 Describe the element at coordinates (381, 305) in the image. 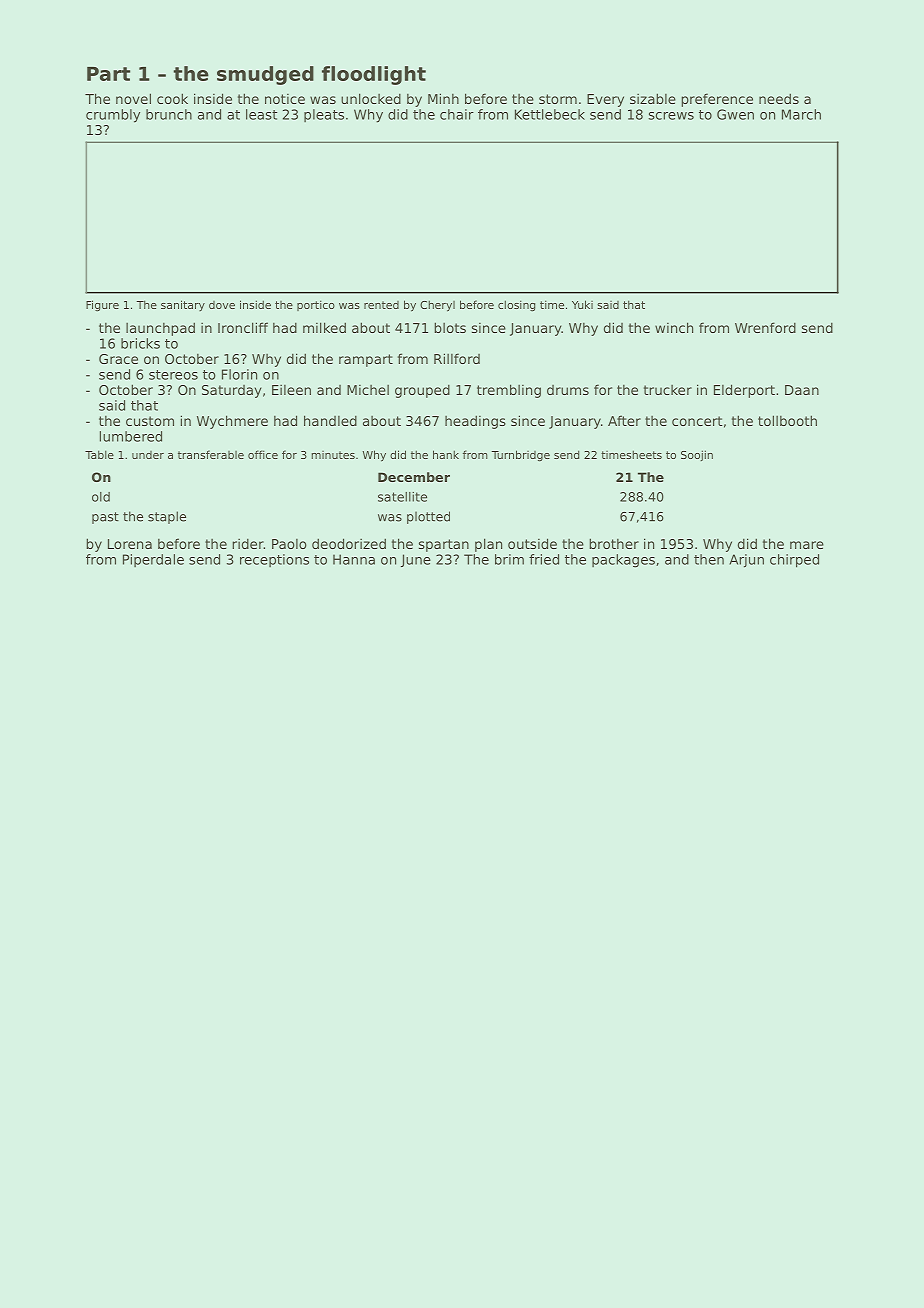

I see `rented` at that location.
